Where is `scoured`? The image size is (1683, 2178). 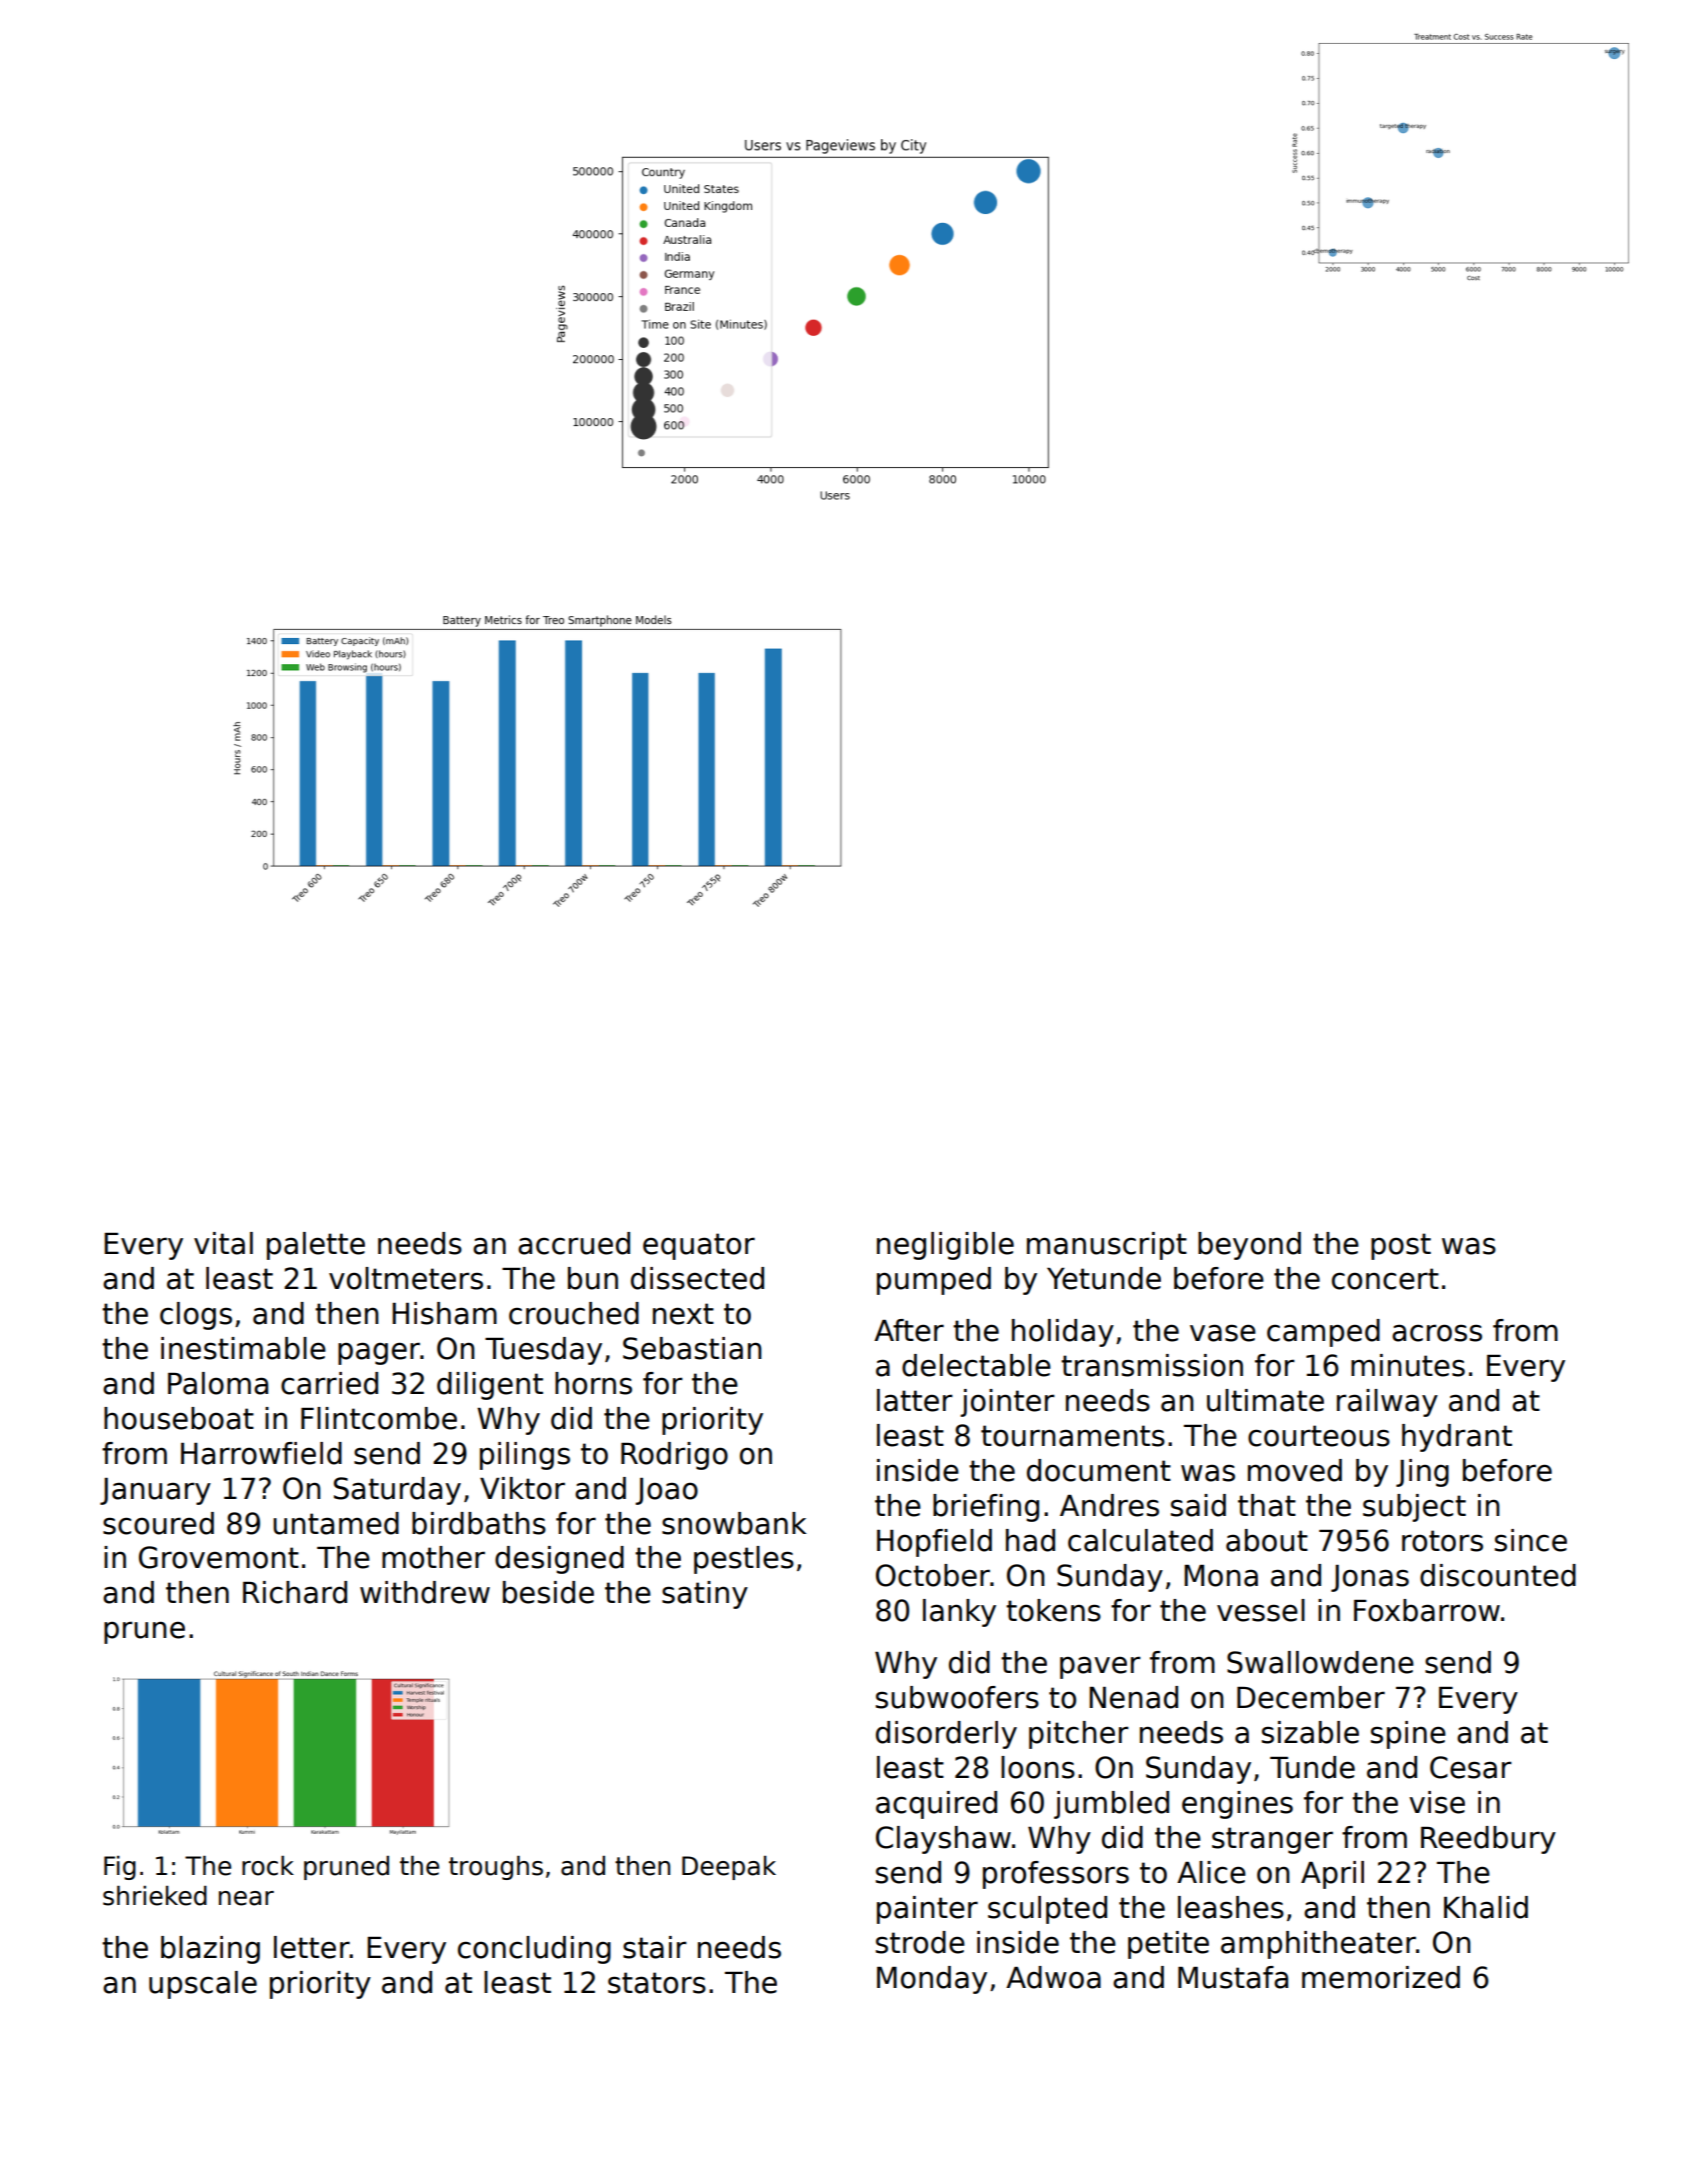
scoured is located at coordinates (158, 1523).
